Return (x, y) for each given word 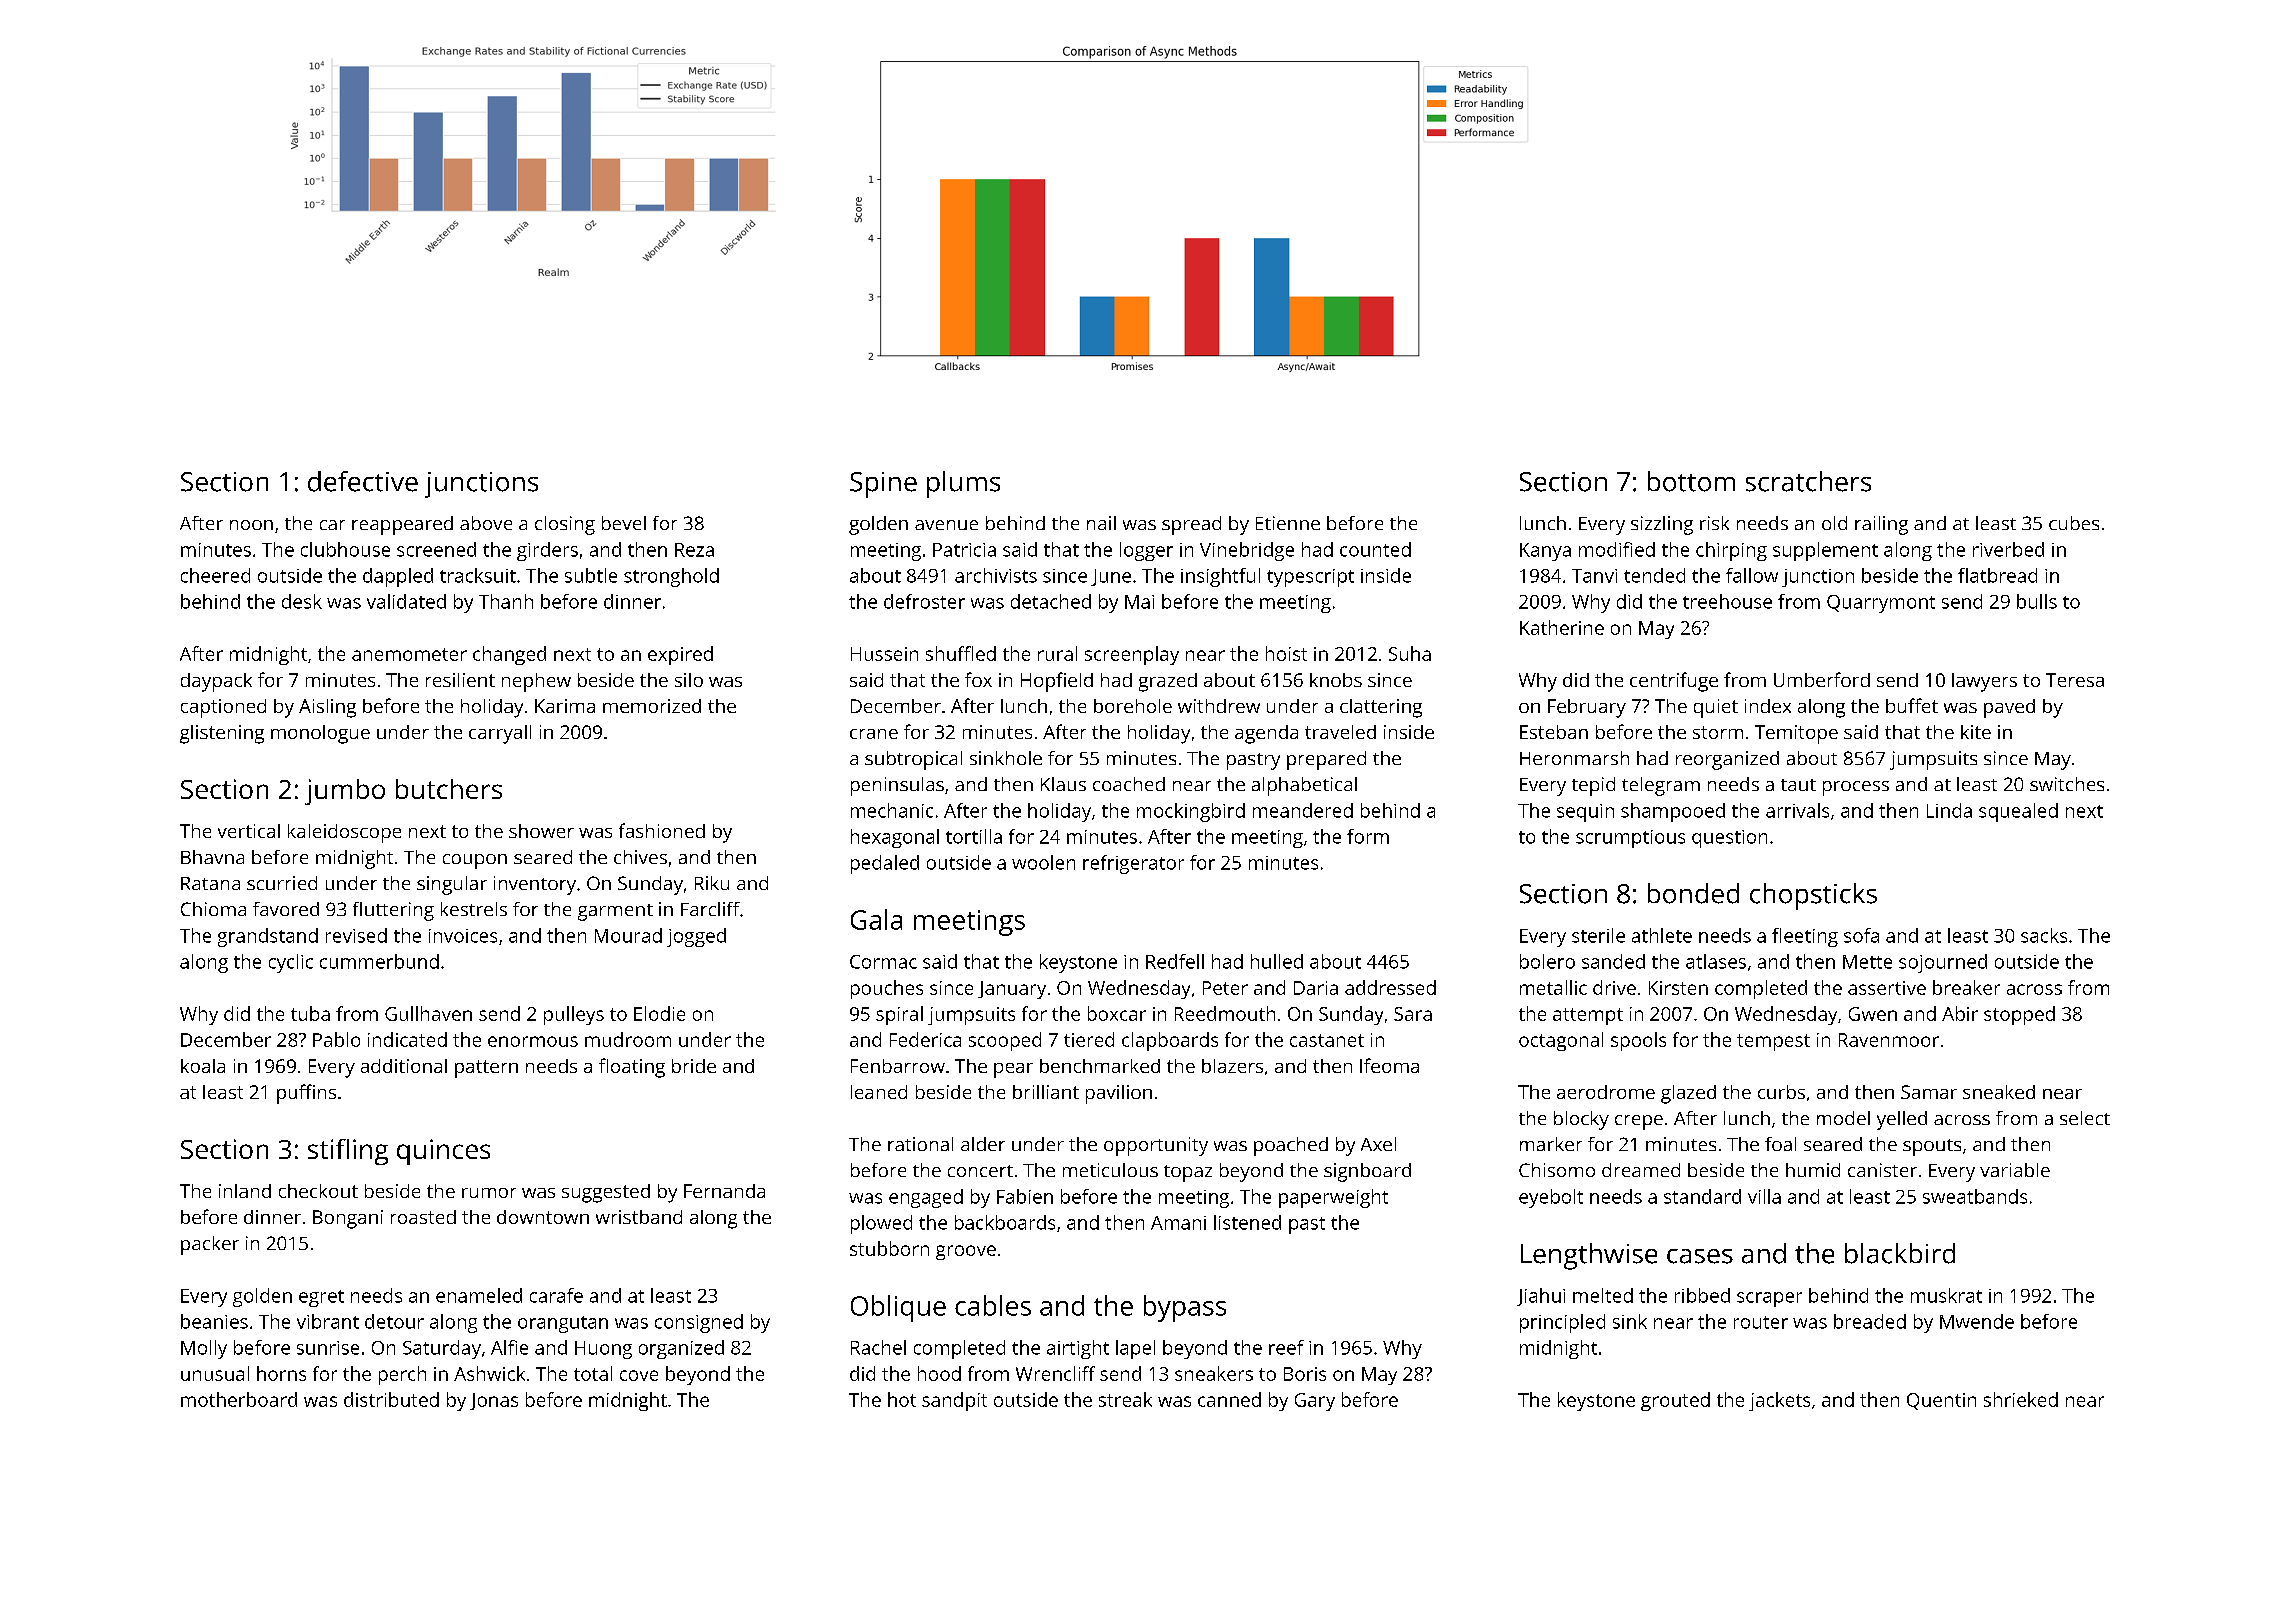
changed (509, 655)
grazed (1168, 682)
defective (363, 481)
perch (402, 1375)
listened (1247, 1222)
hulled (1277, 961)
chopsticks (1813, 896)
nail (1101, 523)
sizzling (1662, 525)
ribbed (1702, 1295)
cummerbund (379, 961)
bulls (2037, 601)
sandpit (954, 1401)
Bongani (348, 1219)
